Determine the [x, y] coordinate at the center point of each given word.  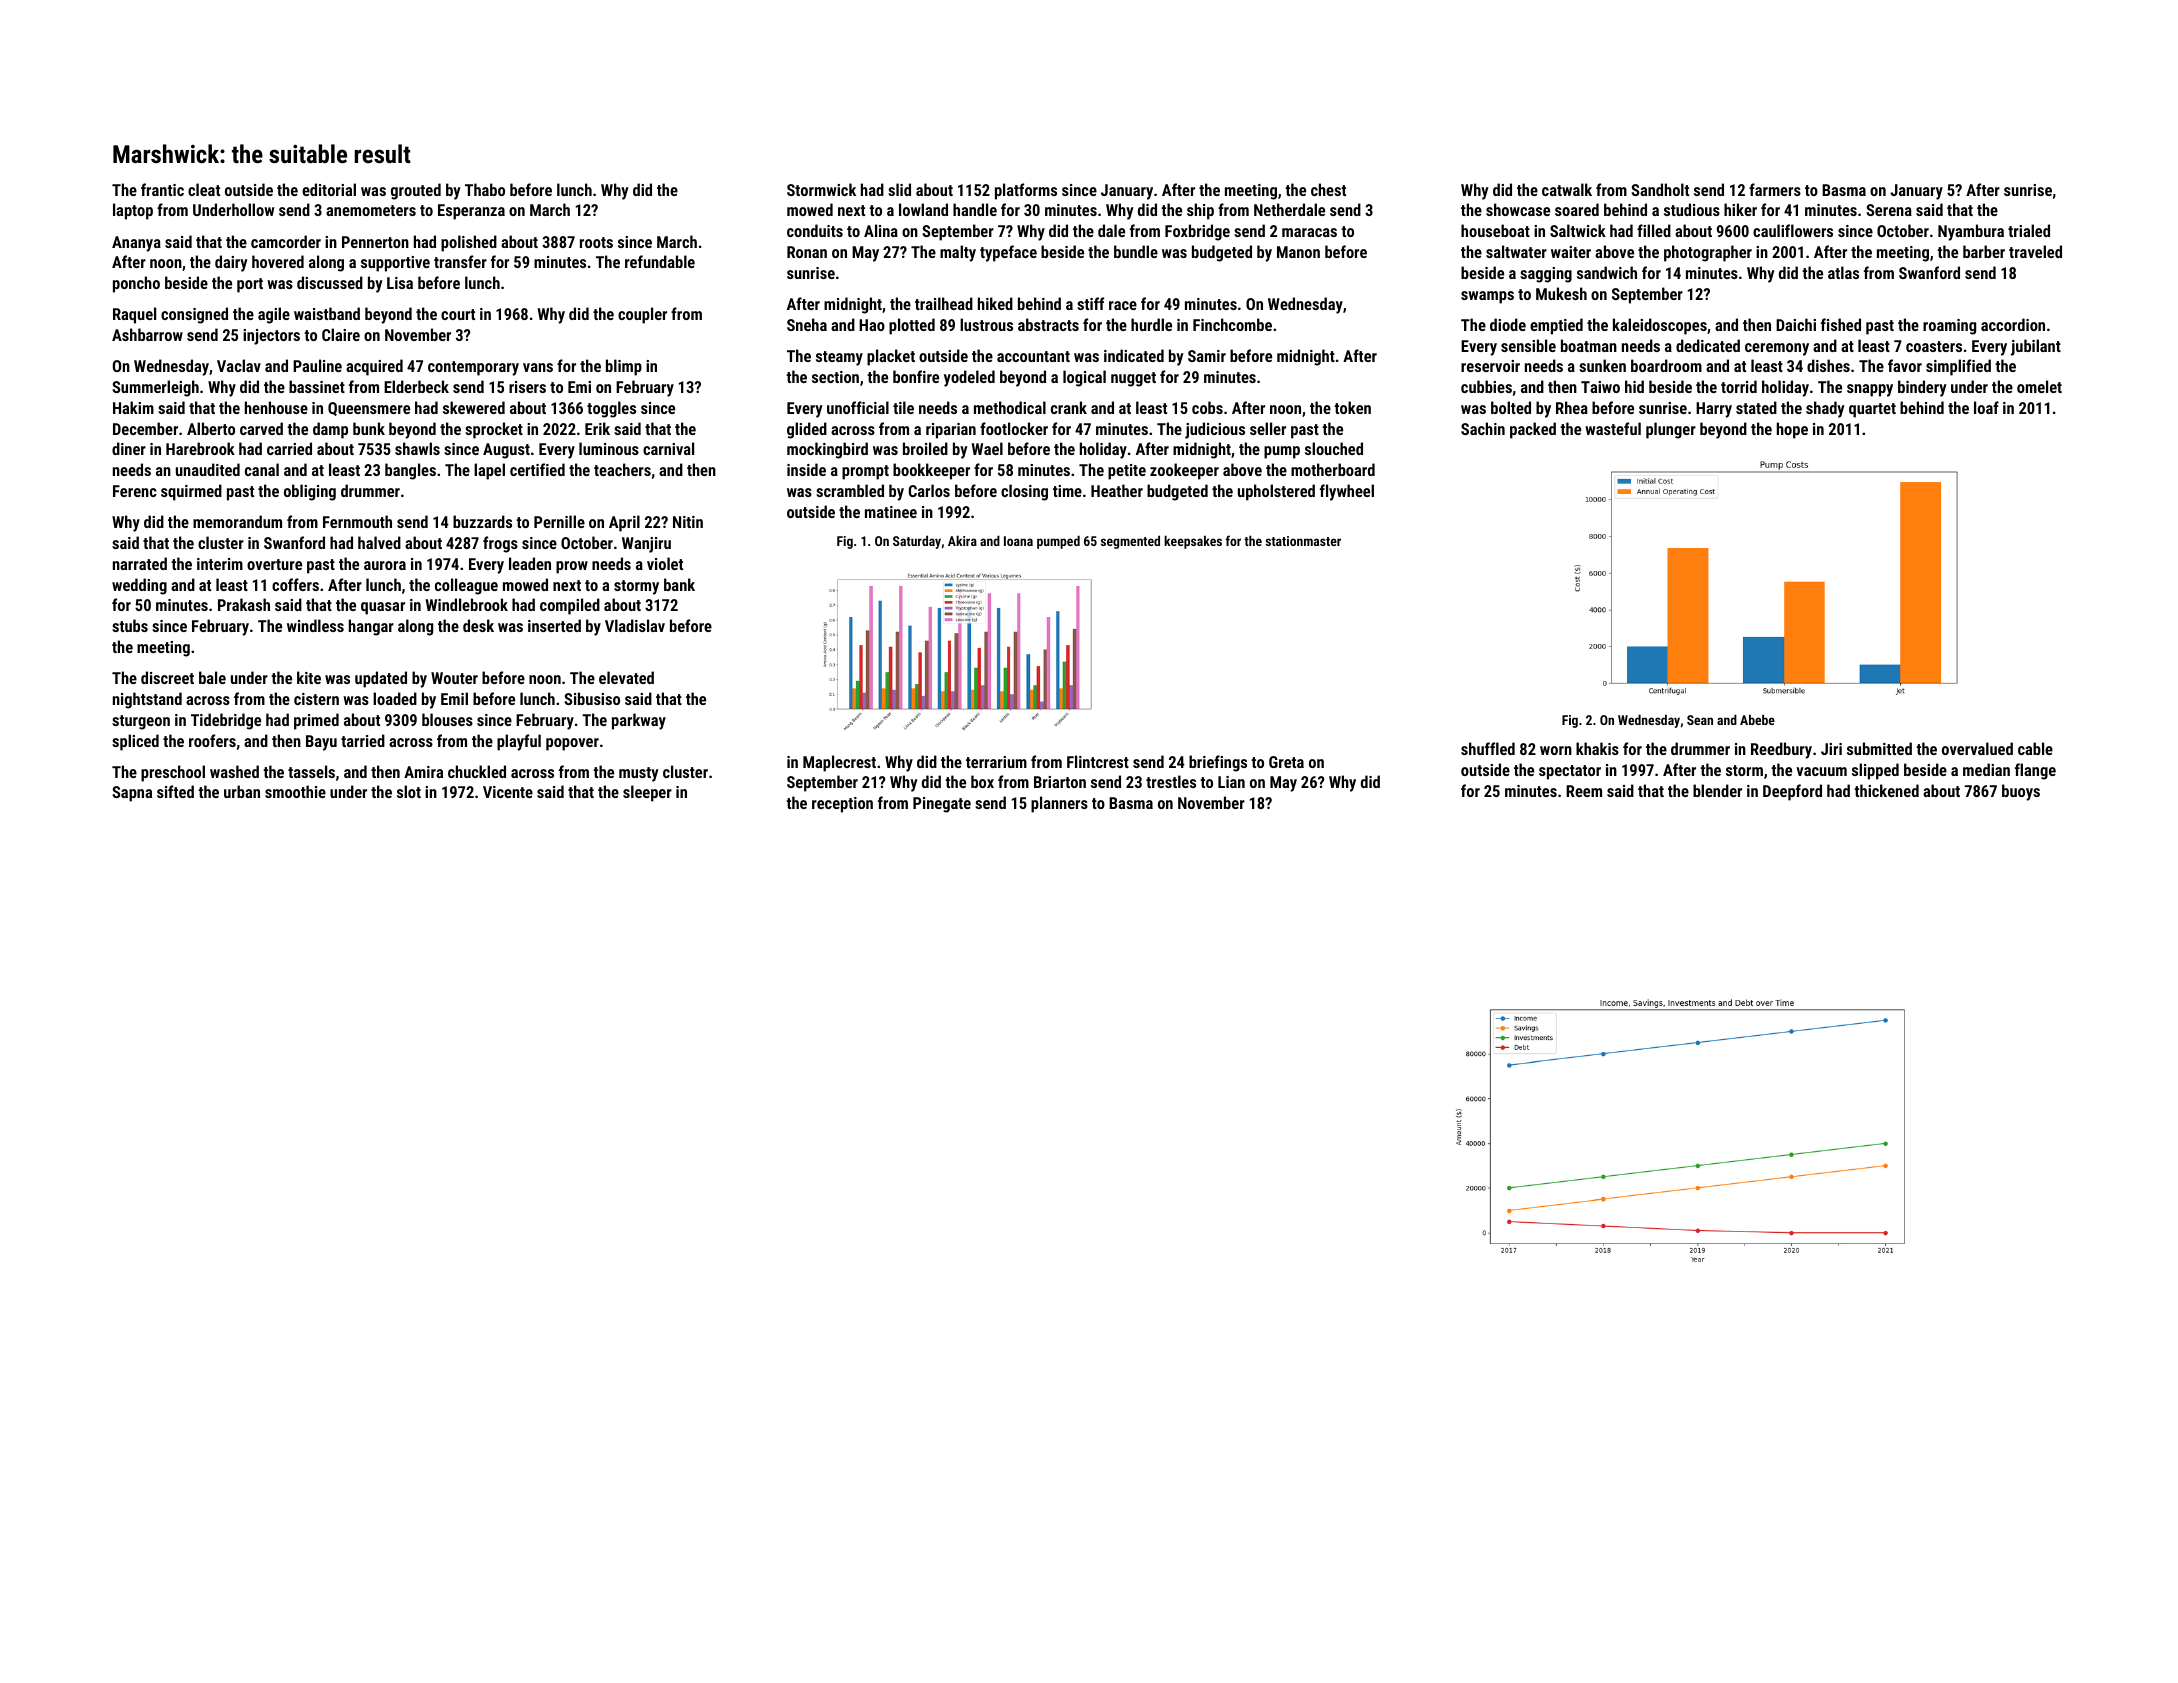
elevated [626, 677]
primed [316, 721]
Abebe [1757, 719]
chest [1328, 189]
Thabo [485, 189]
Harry [1714, 410]
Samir [1207, 356]
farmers [1775, 189]
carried [289, 448]
